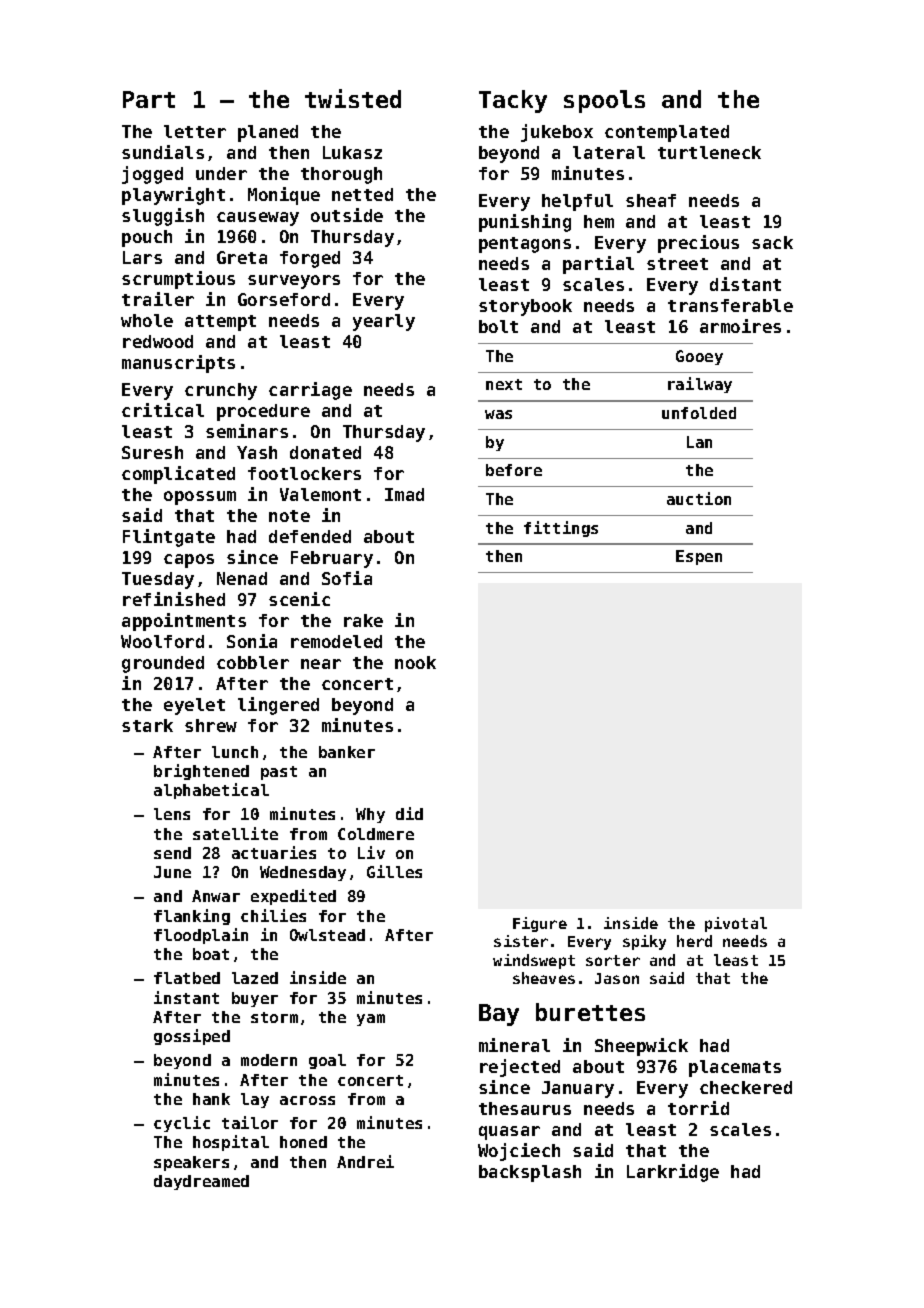 This image has height=1308, width=924. Describe the element at coordinates (201, 1182) in the image. I see `daydreamed` at that location.
